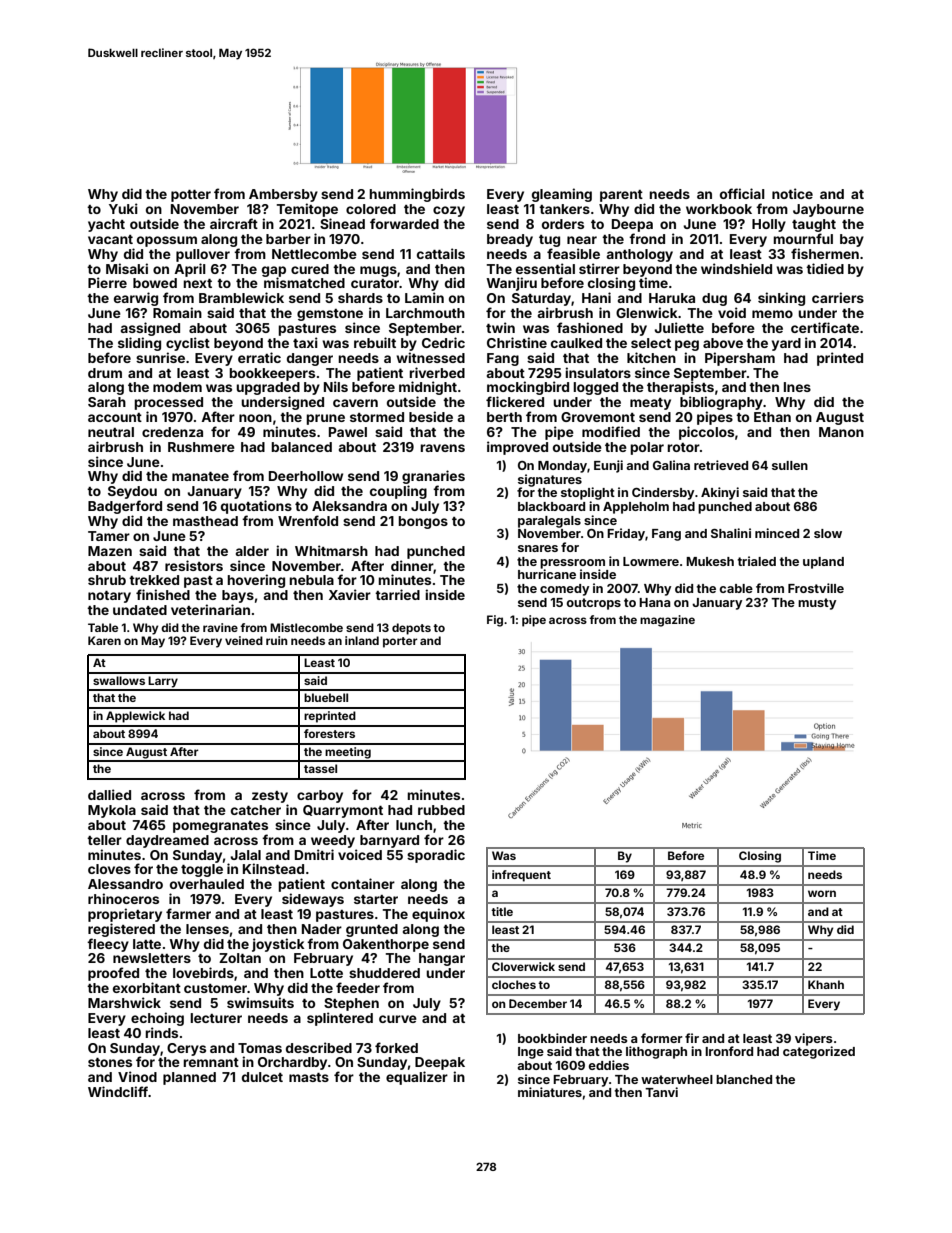  Describe the element at coordinates (777, 533) in the document. I see `minced` at that location.
